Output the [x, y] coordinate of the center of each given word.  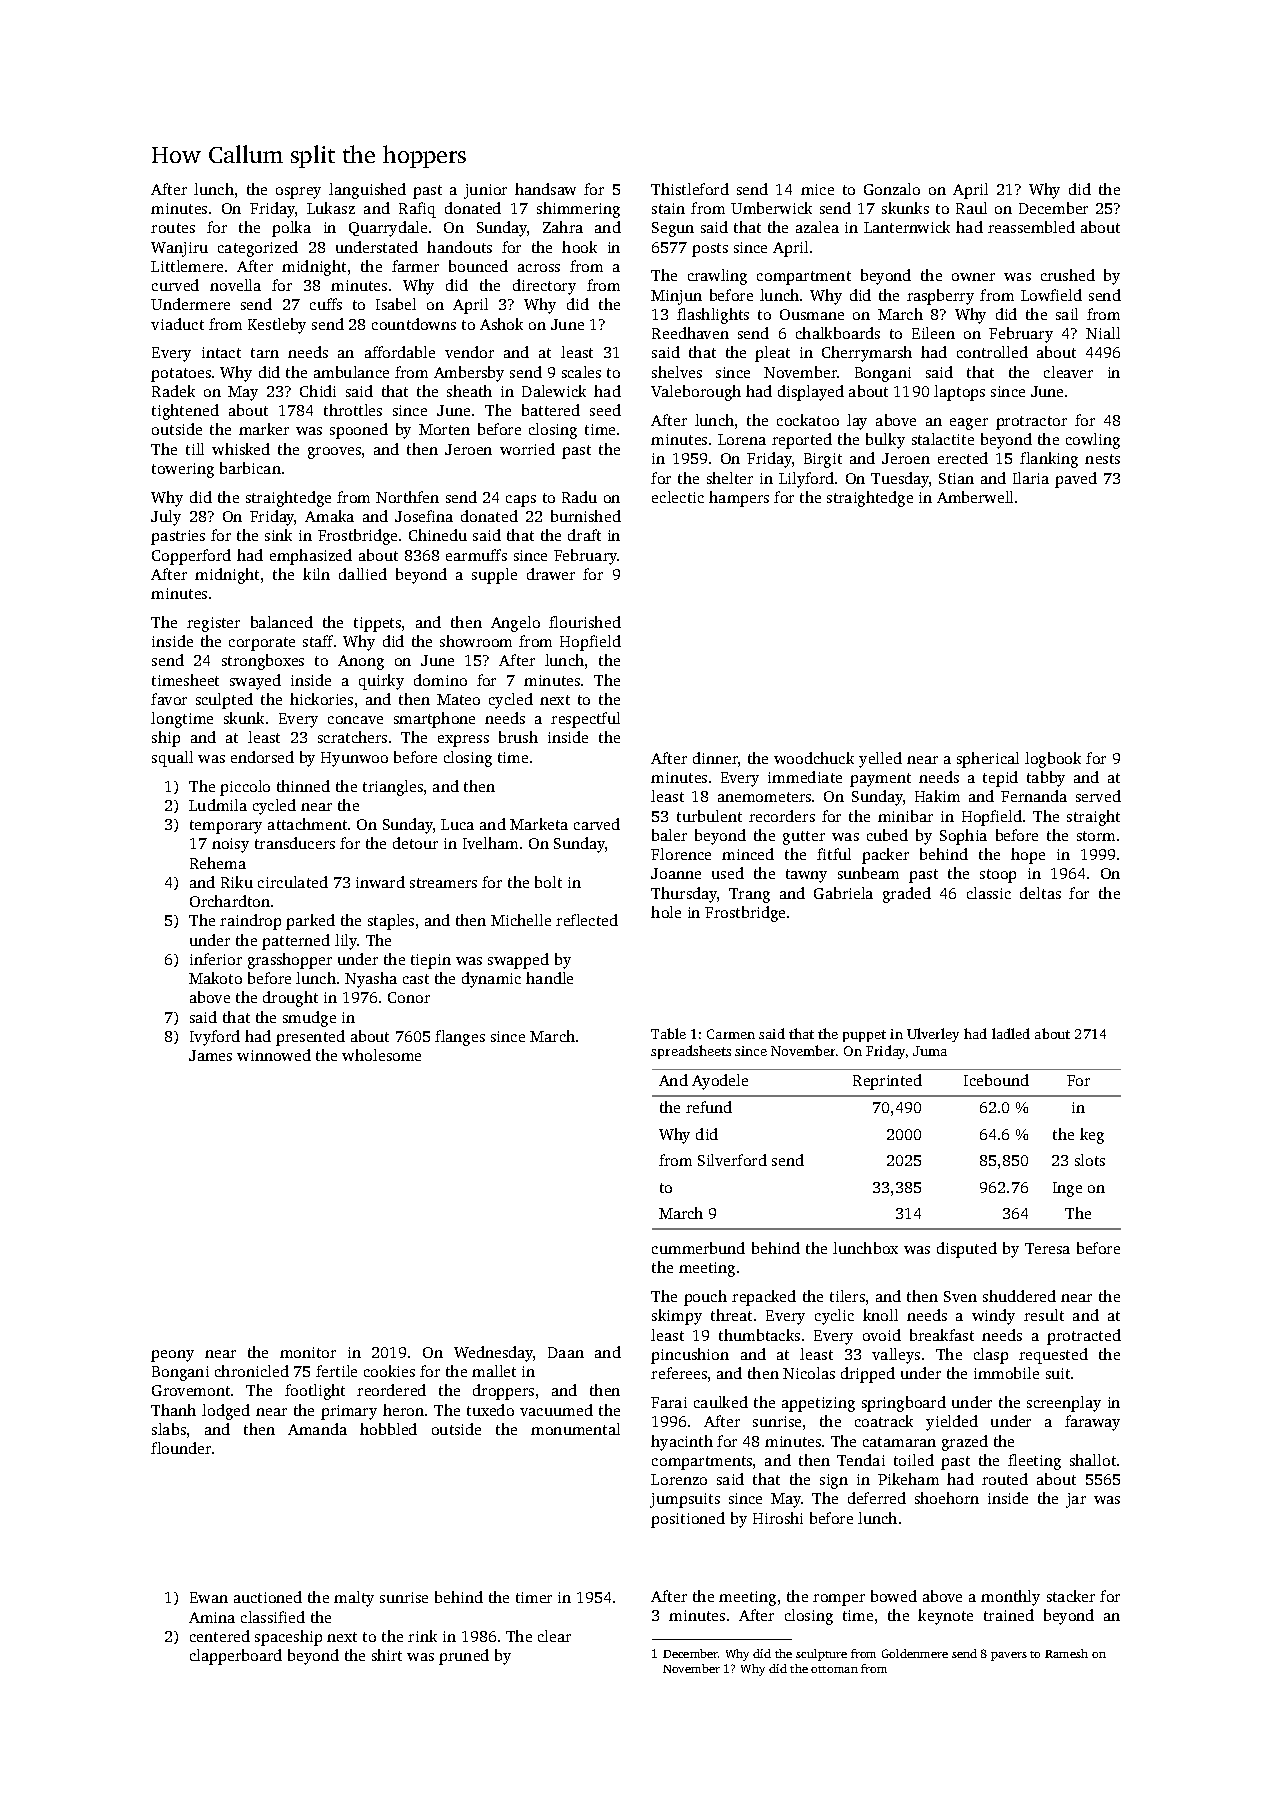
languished [367, 191]
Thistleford [690, 189]
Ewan [209, 1597]
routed [1005, 1479]
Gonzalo [892, 189]
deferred [877, 1498]
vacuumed [556, 1410]
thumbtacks [759, 1335]
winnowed [274, 1055]
